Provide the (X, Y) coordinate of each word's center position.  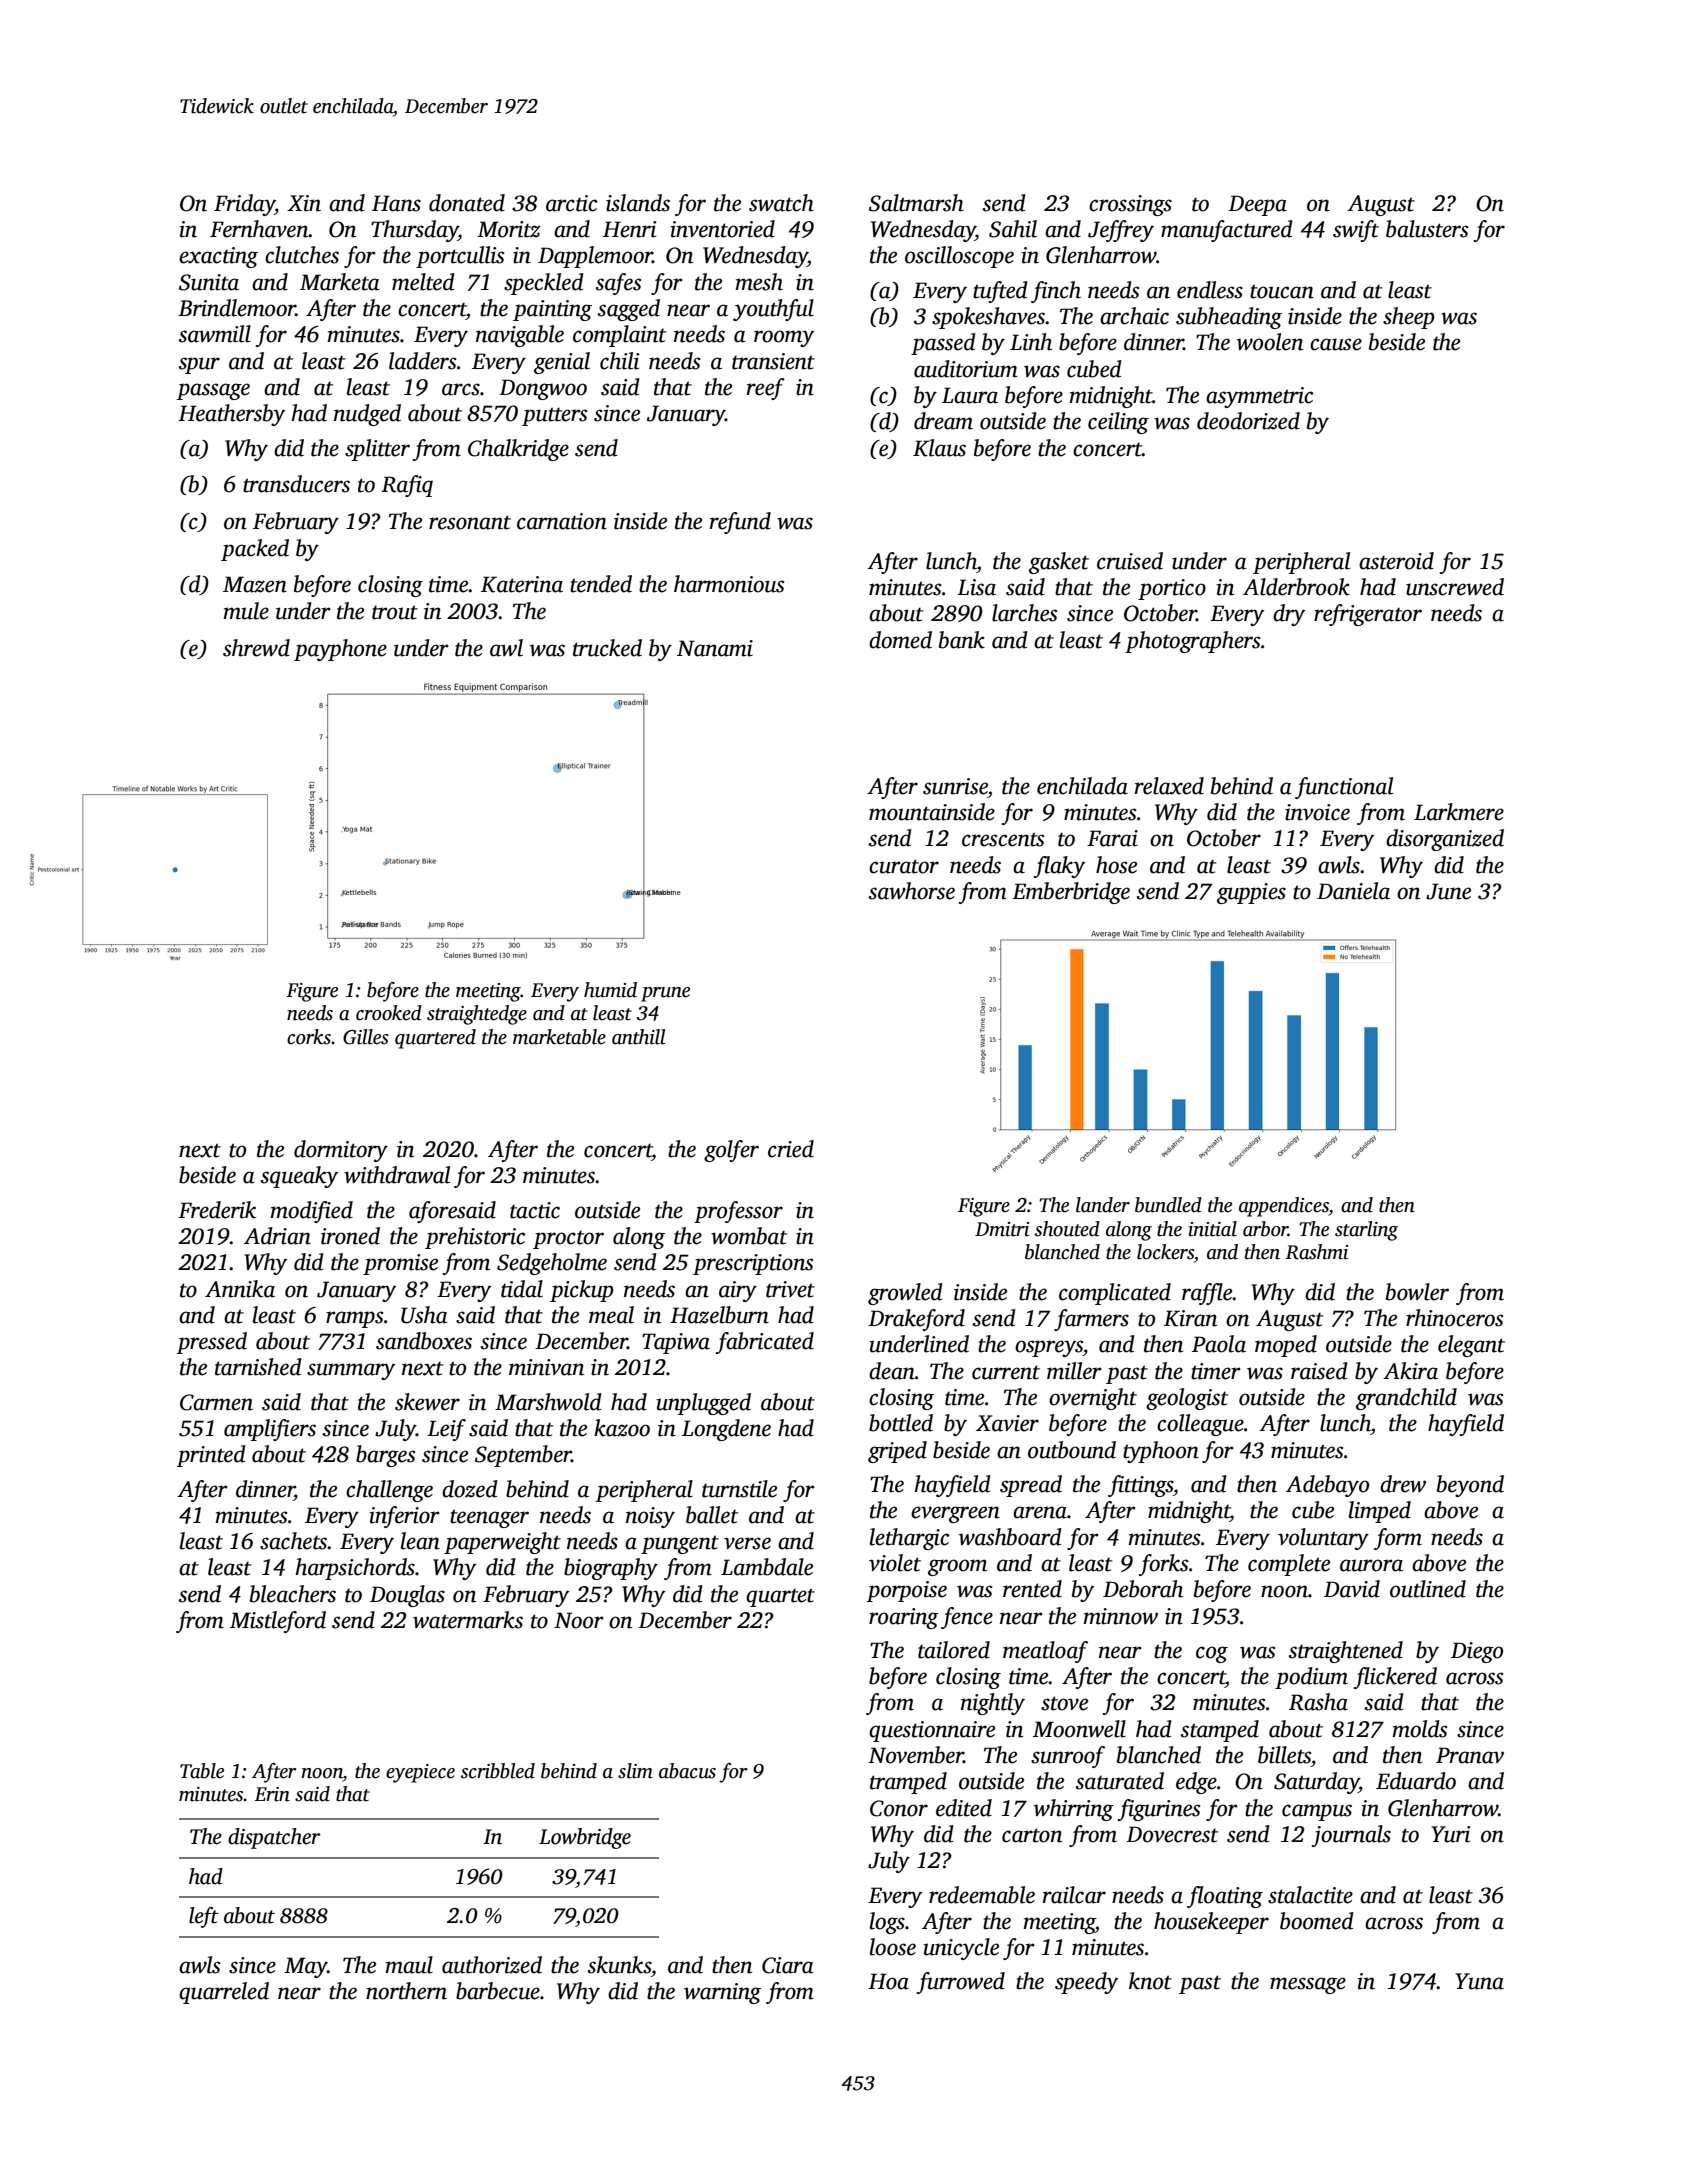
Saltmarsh (916, 203)
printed (211, 1456)
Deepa (1257, 205)
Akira (1410, 1371)
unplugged (703, 1404)
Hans (396, 203)
